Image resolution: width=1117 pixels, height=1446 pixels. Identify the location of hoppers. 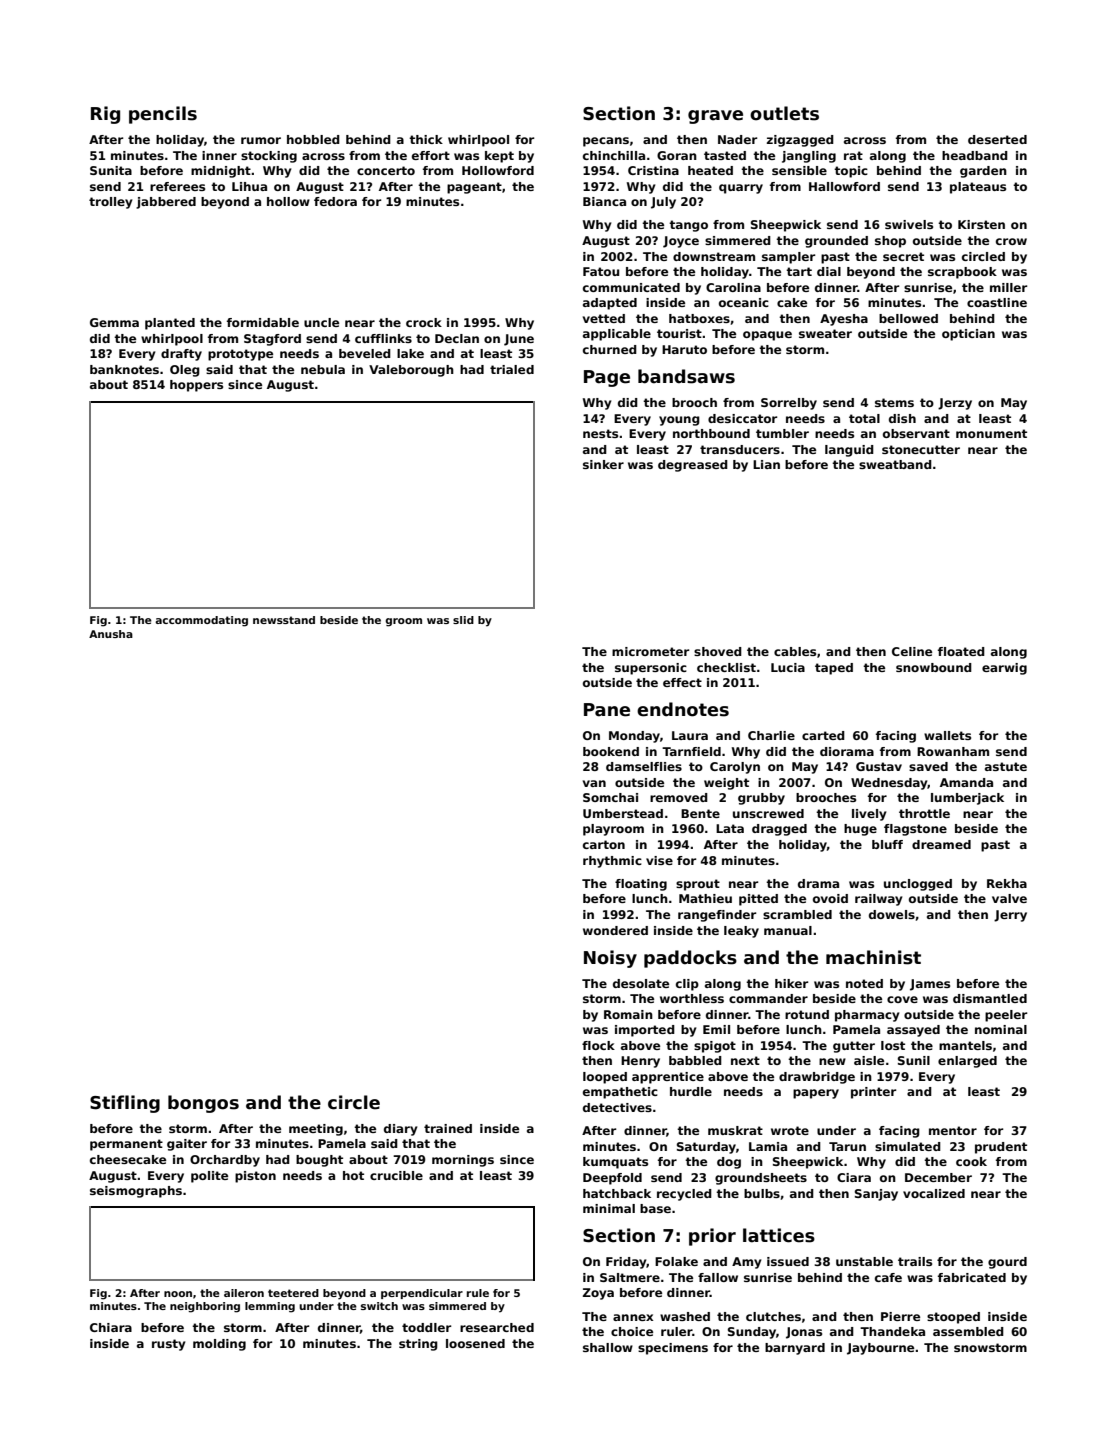
(196, 386).
